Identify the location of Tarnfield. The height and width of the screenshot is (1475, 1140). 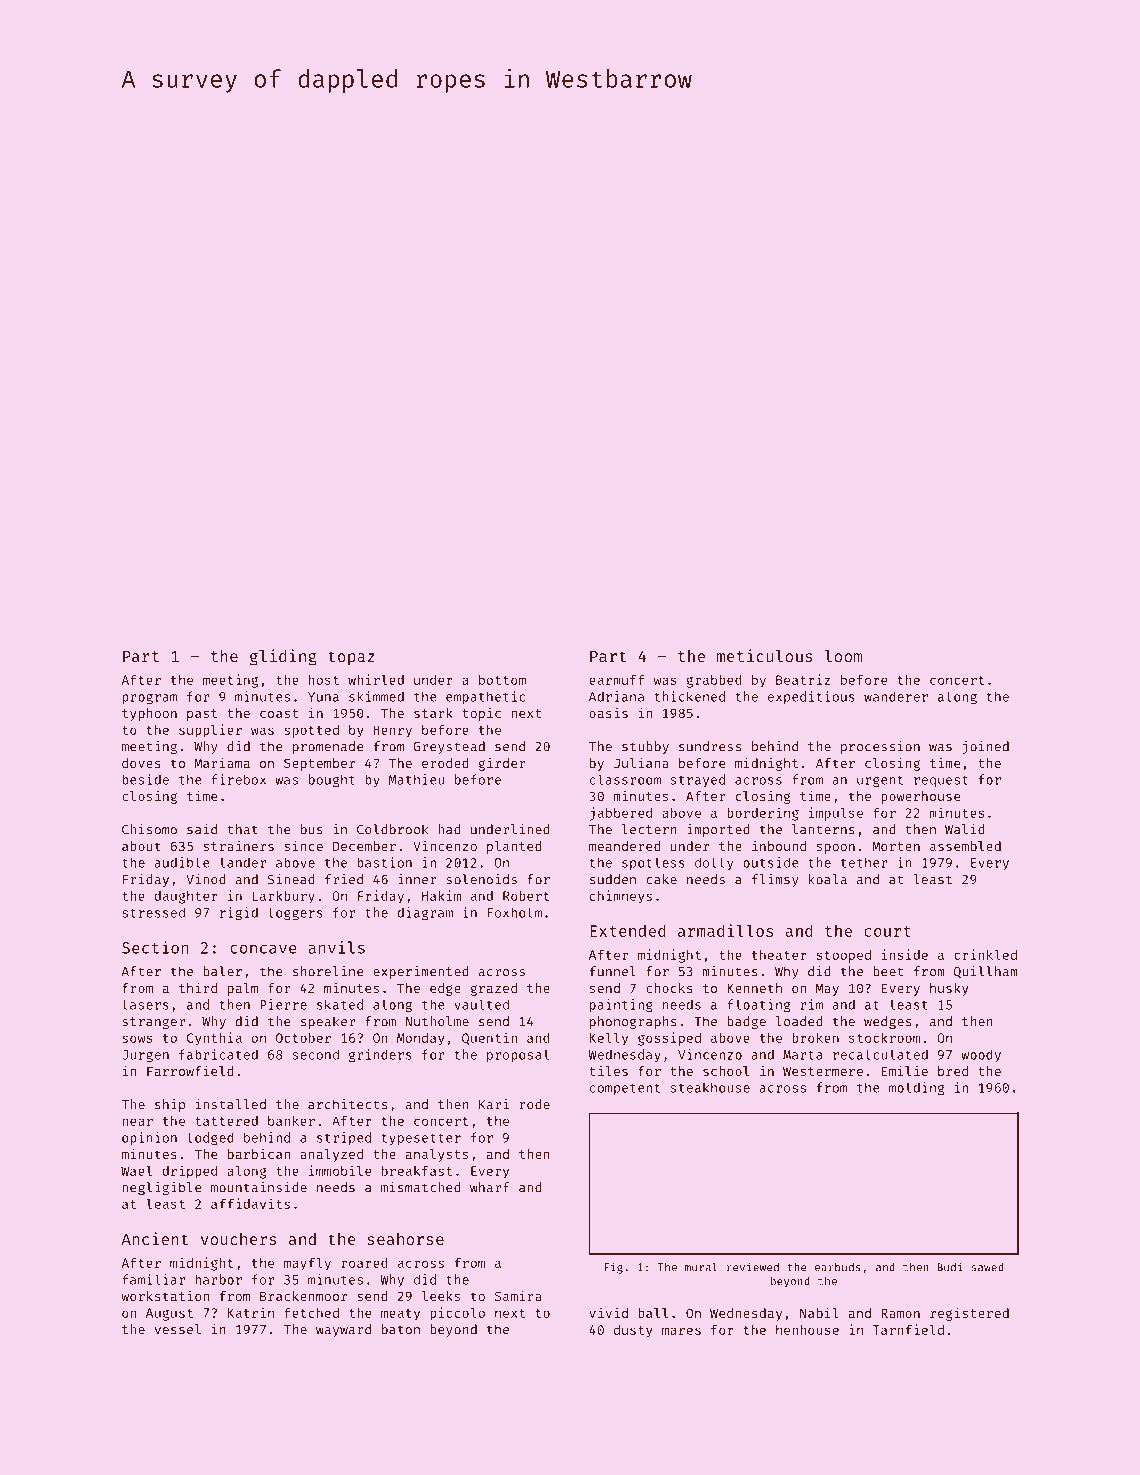
(908, 1329).
